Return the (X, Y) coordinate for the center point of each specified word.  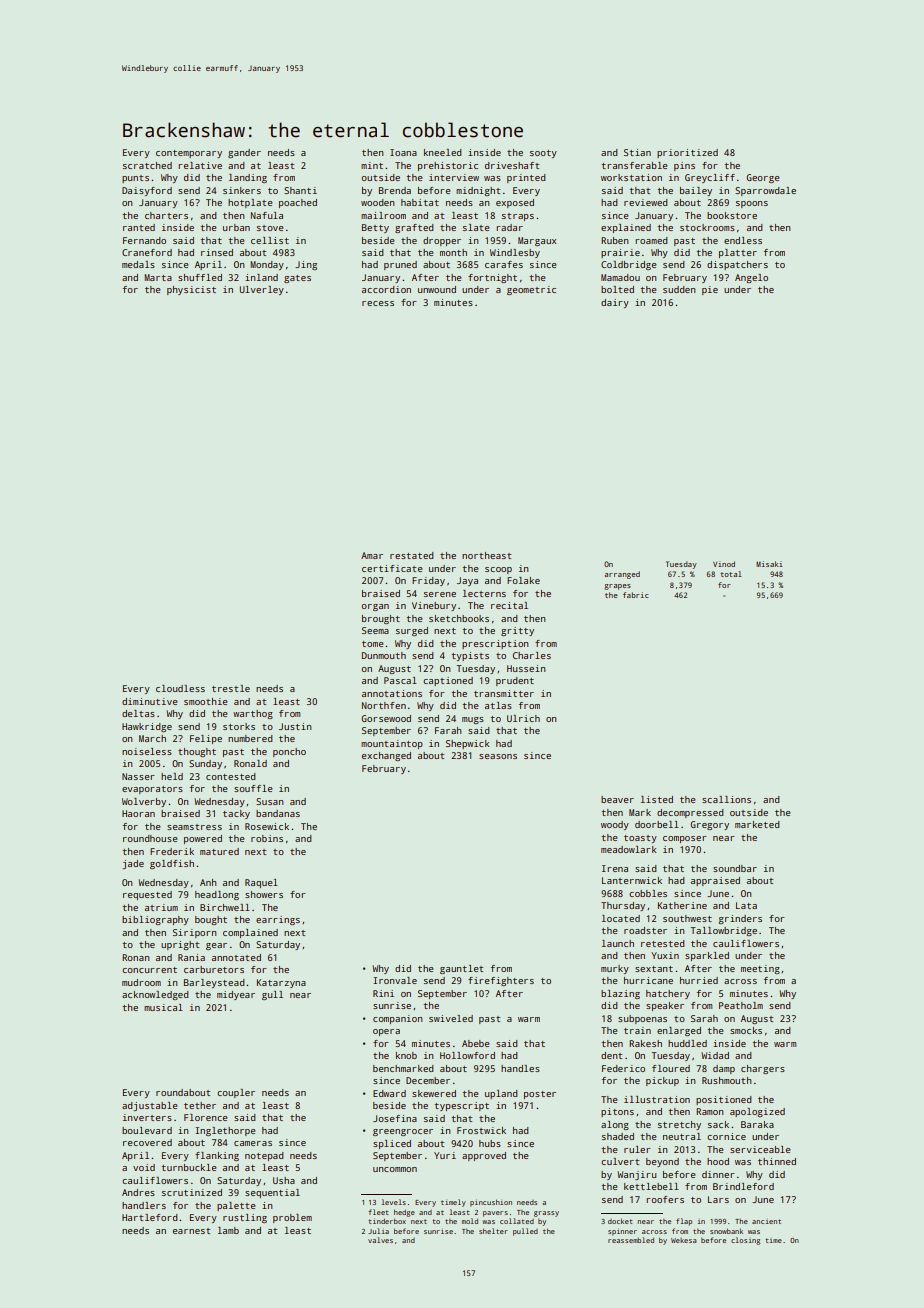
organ (375, 607)
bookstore (732, 215)
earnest (191, 1231)
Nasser (138, 776)
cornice (726, 1136)
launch (618, 943)
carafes (504, 264)
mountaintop (392, 744)
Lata (746, 905)
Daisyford (147, 191)
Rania (191, 957)
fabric (636, 595)
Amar (372, 555)
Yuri (445, 1155)
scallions (726, 799)
